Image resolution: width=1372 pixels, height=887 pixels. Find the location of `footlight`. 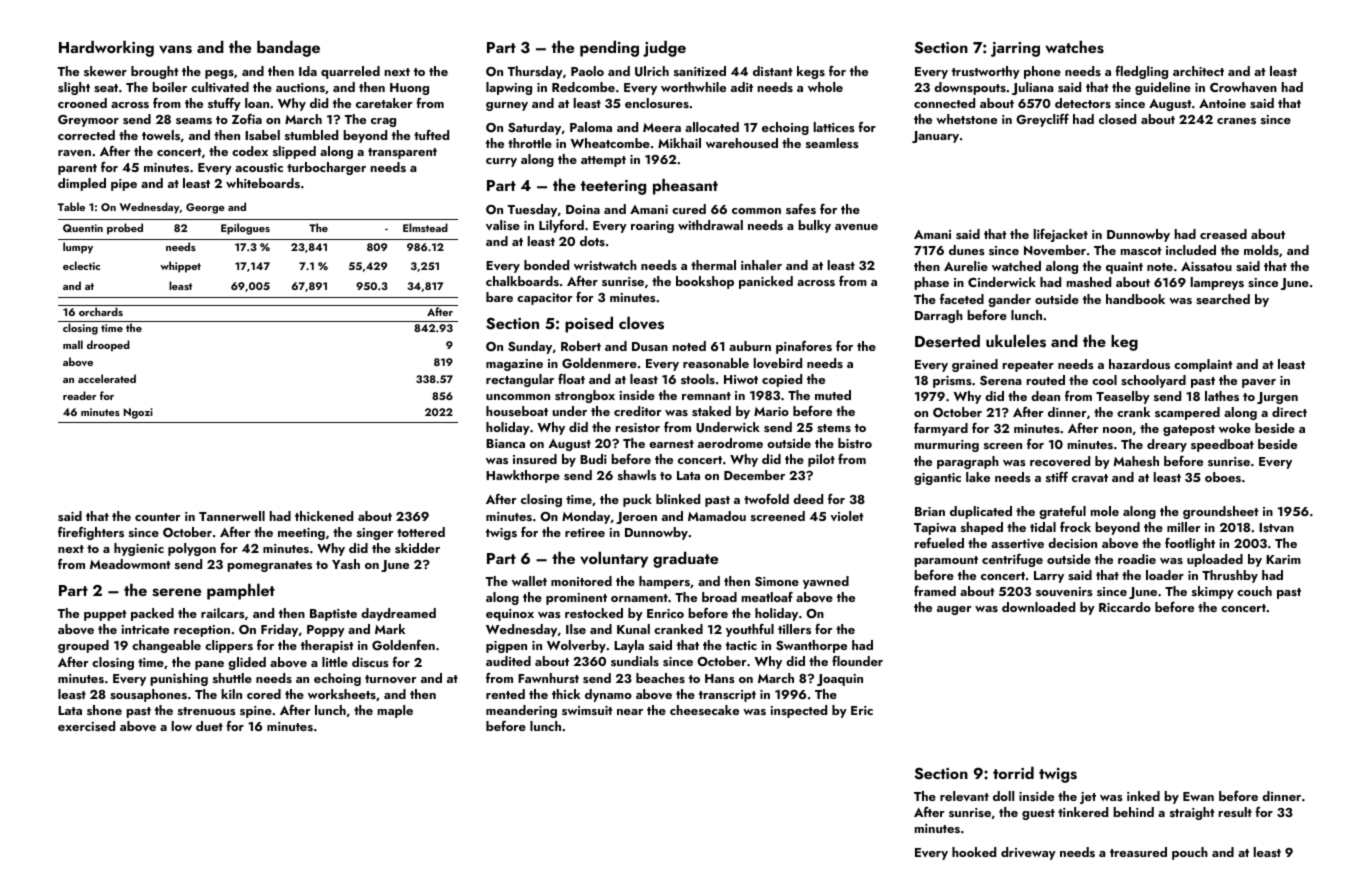

footlight is located at coordinates (1190, 544).
